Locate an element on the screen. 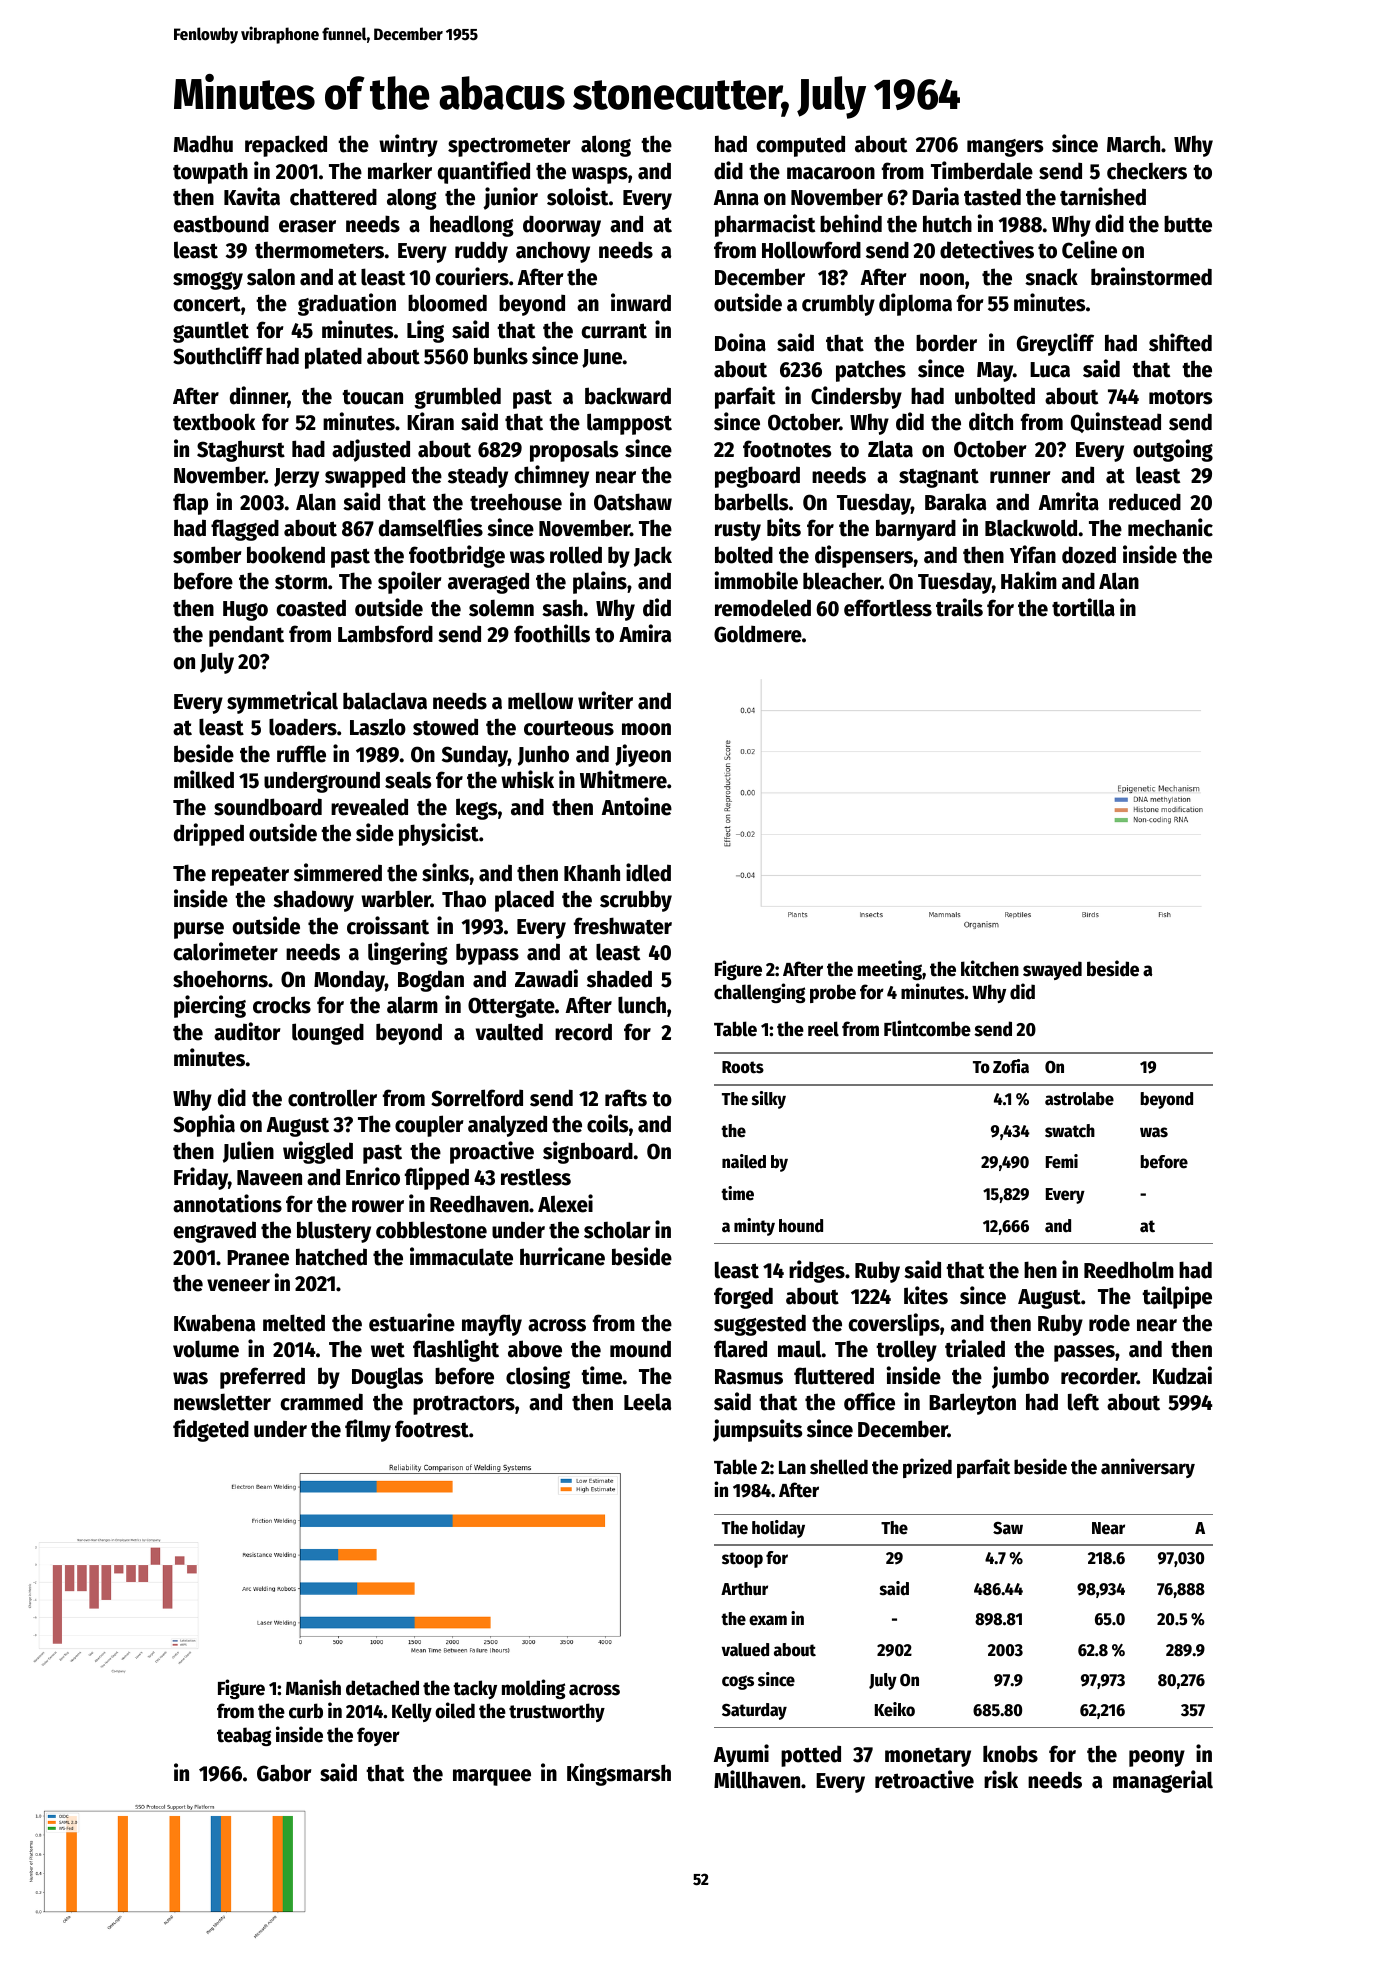  engraved is located at coordinates (214, 1232).
